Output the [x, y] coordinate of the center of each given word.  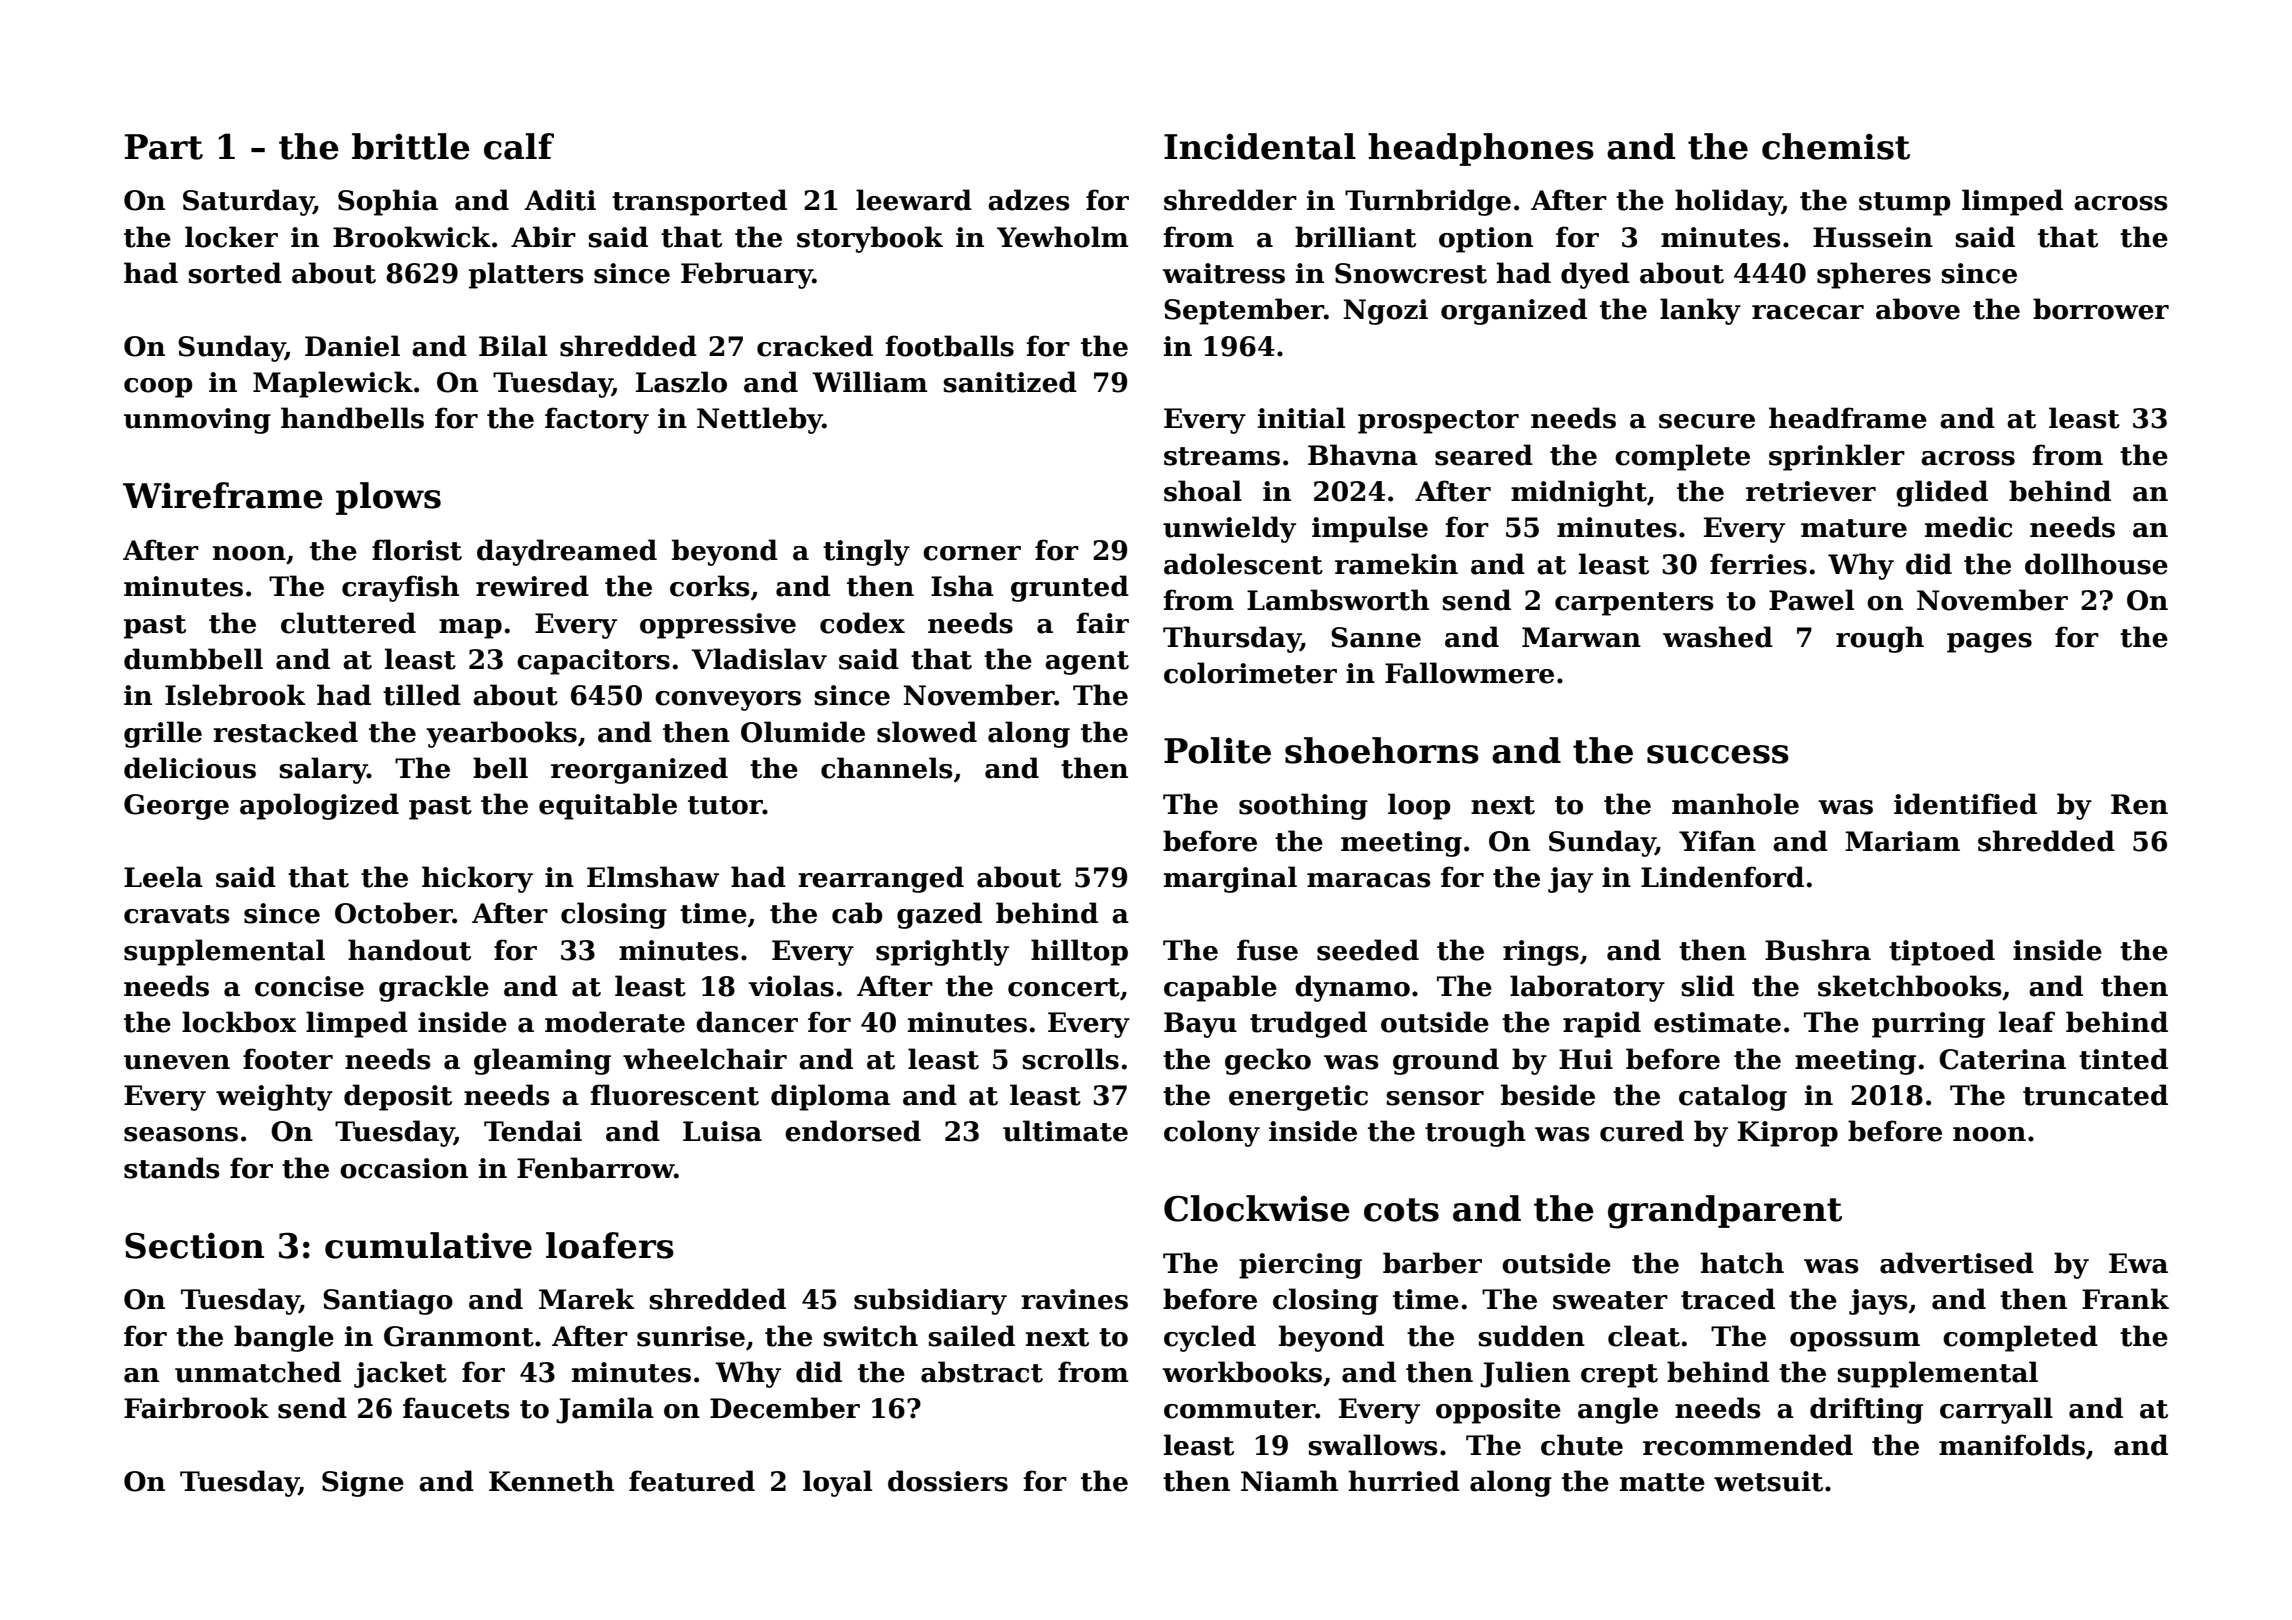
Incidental [1260, 146]
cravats [177, 914]
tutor [725, 805]
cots [1401, 1210]
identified [1965, 804]
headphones [1481, 149]
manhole [1735, 804]
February [747, 275]
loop [1419, 806]
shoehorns [1382, 750]
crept [1619, 1376]
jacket [400, 1374]
